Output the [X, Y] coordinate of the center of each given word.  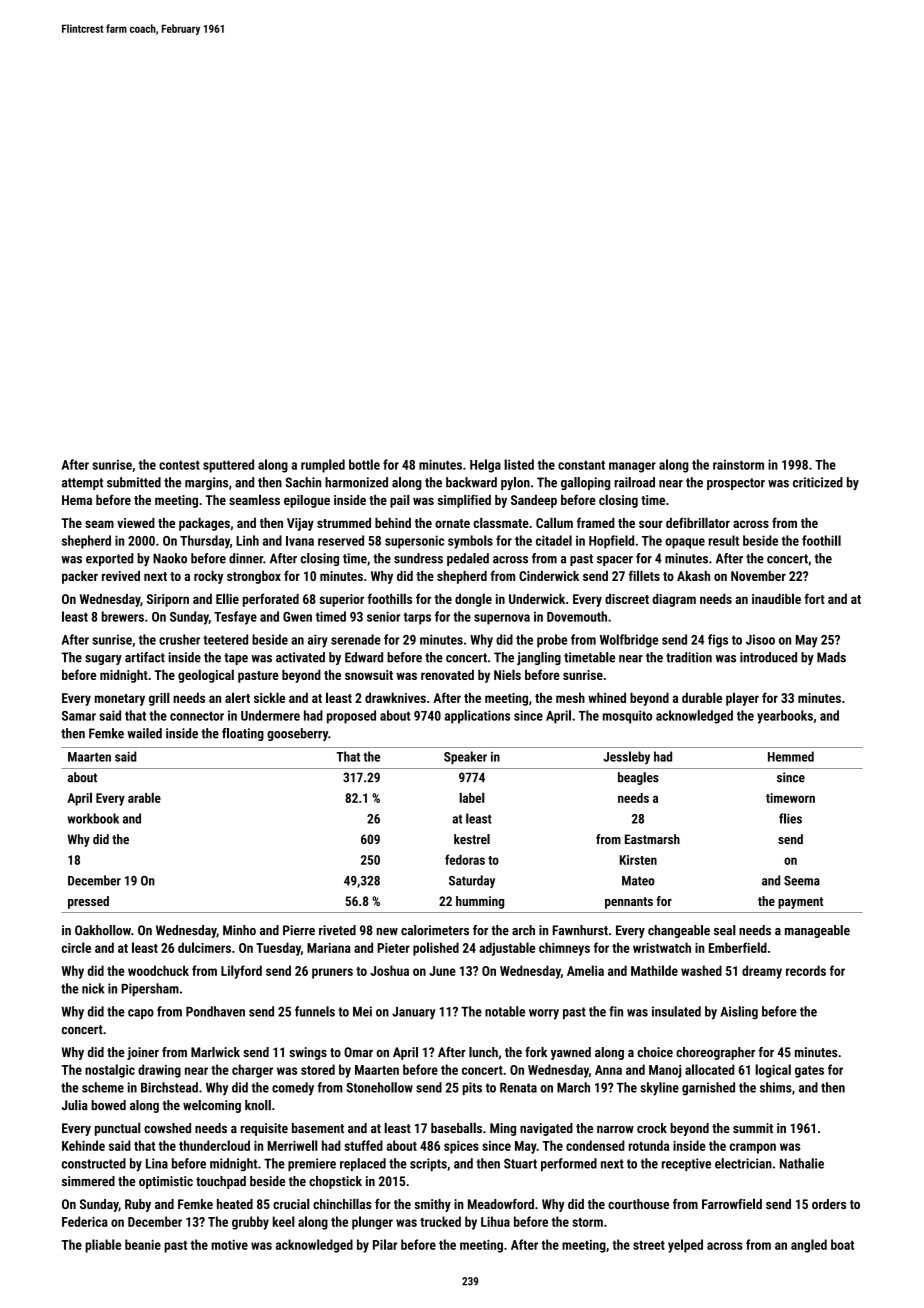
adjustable [507, 949]
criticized [818, 482]
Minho [239, 930]
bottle [364, 464]
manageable [817, 931]
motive [229, 1245]
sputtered [228, 466]
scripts [428, 1164]
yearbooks [785, 717]
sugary [103, 660]
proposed [351, 717]
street [649, 1245]
